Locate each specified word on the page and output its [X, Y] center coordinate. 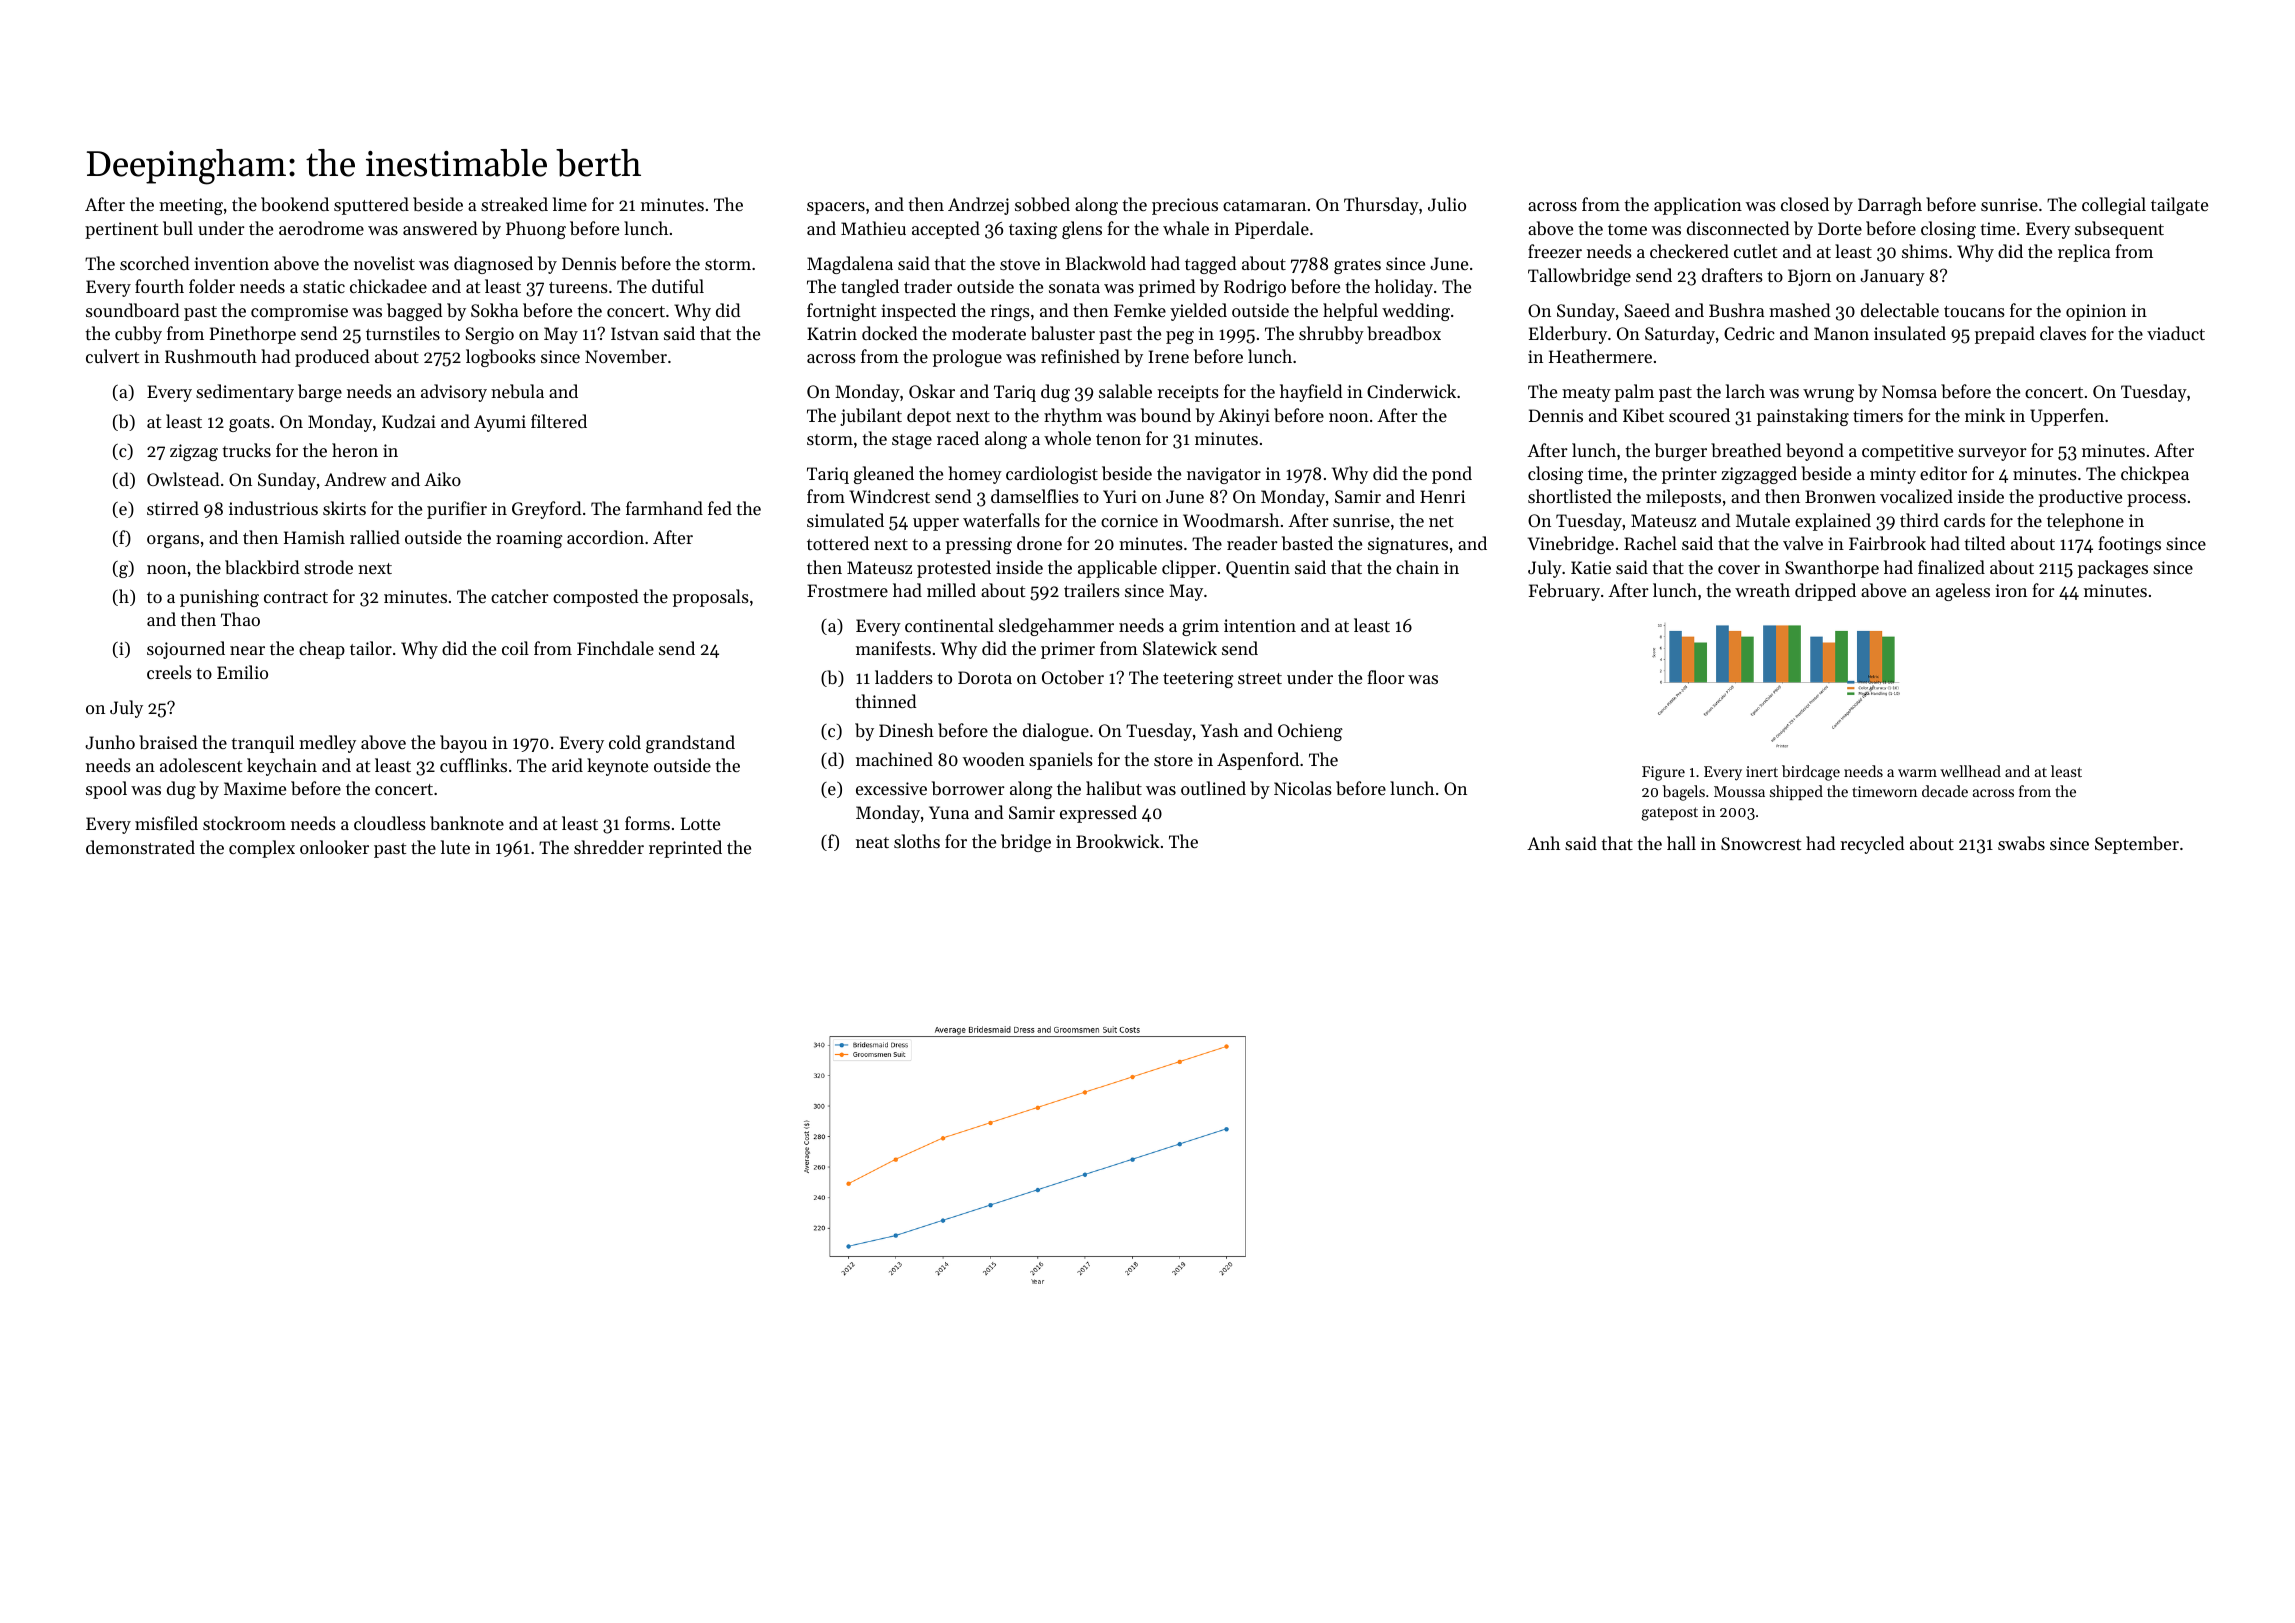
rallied [375, 537]
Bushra [1736, 310]
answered [440, 228]
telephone [2085, 522]
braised [168, 742]
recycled [1873, 845]
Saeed [1647, 310]
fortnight [841, 312]
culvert [112, 356]
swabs [2021, 843]
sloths [917, 841]
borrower [968, 788]
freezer [1555, 251]
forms [647, 823]
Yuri [1120, 496]
